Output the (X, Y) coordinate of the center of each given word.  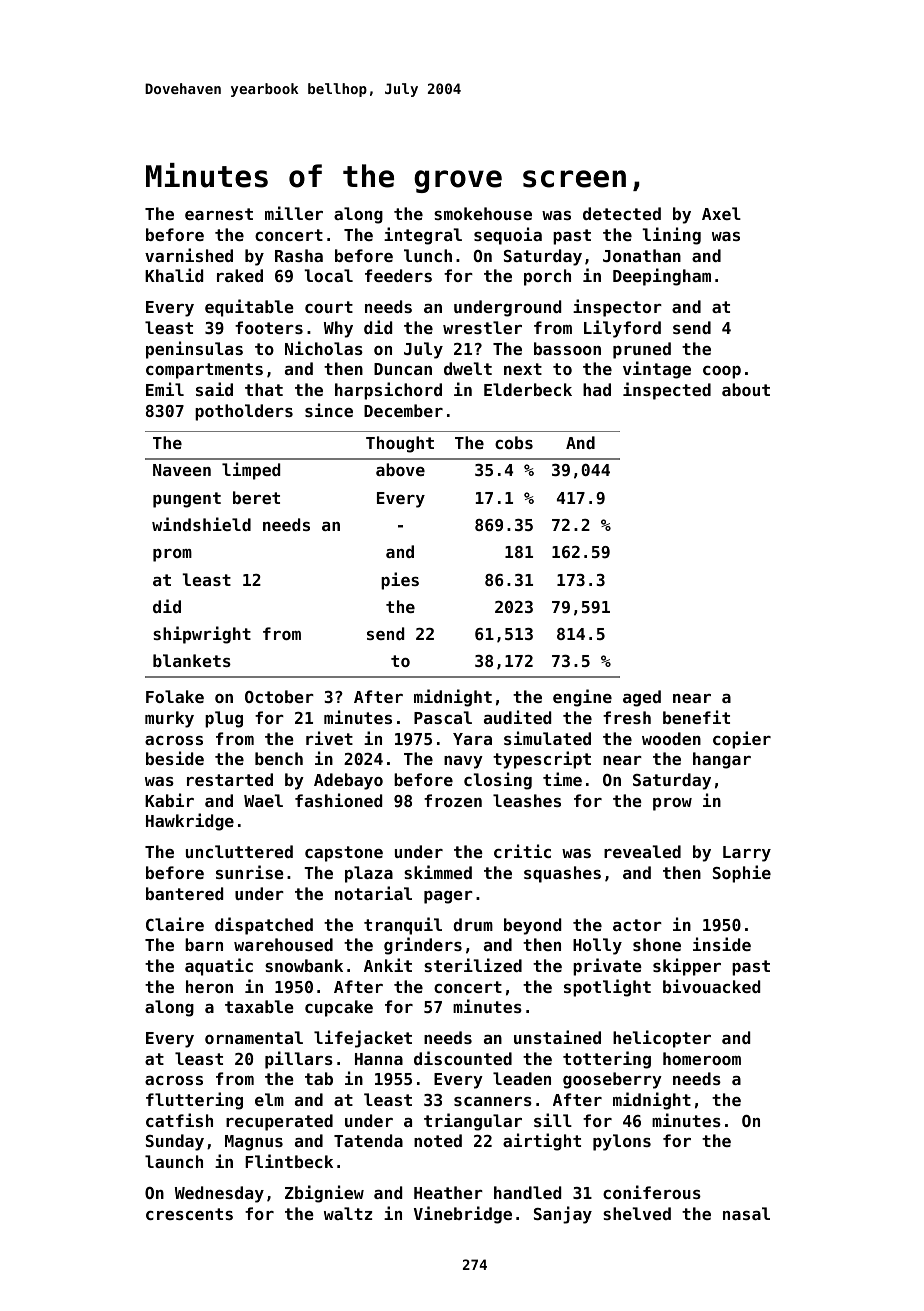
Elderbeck (528, 389)
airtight (542, 1142)
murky (169, 719)
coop (722, 372)
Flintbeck (289, 1161)
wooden (671, 738)
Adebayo (348, 781)
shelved (637, 1213)
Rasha (299, 255)
